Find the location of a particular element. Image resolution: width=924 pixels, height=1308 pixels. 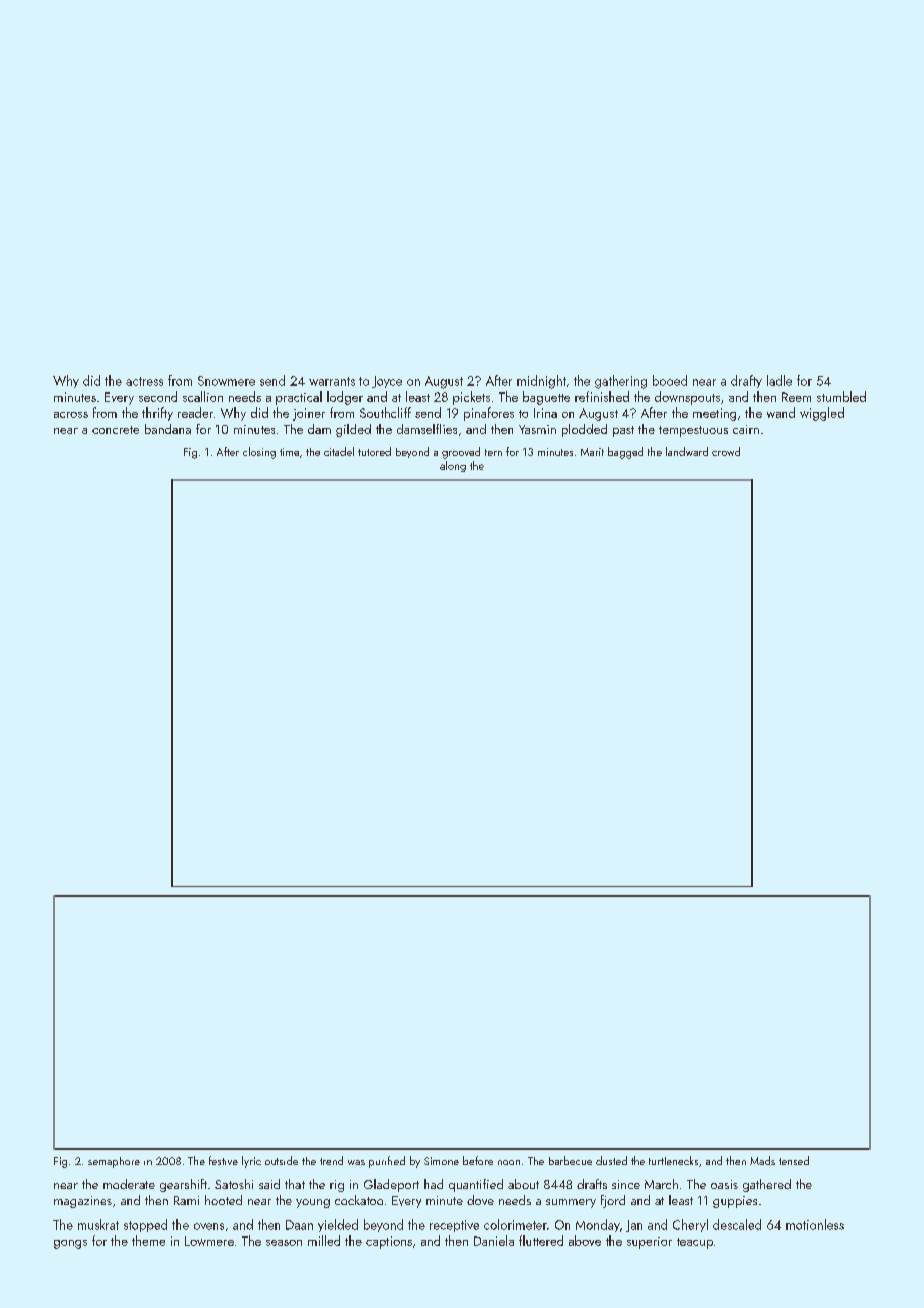

Snowmere is located at coordinates (226, 381).
